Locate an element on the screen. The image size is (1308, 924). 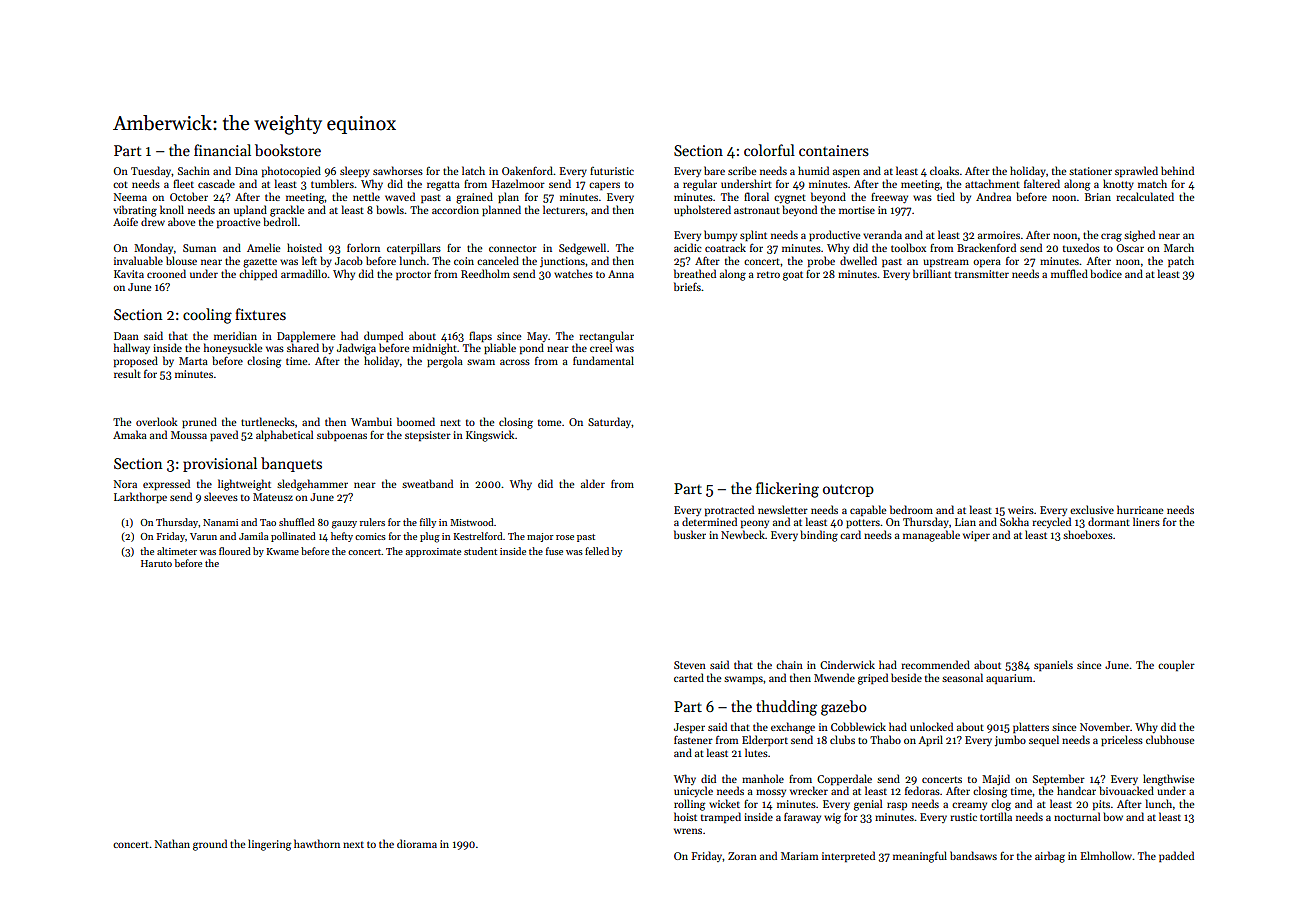
carted is located at coordinates (689, 677).
